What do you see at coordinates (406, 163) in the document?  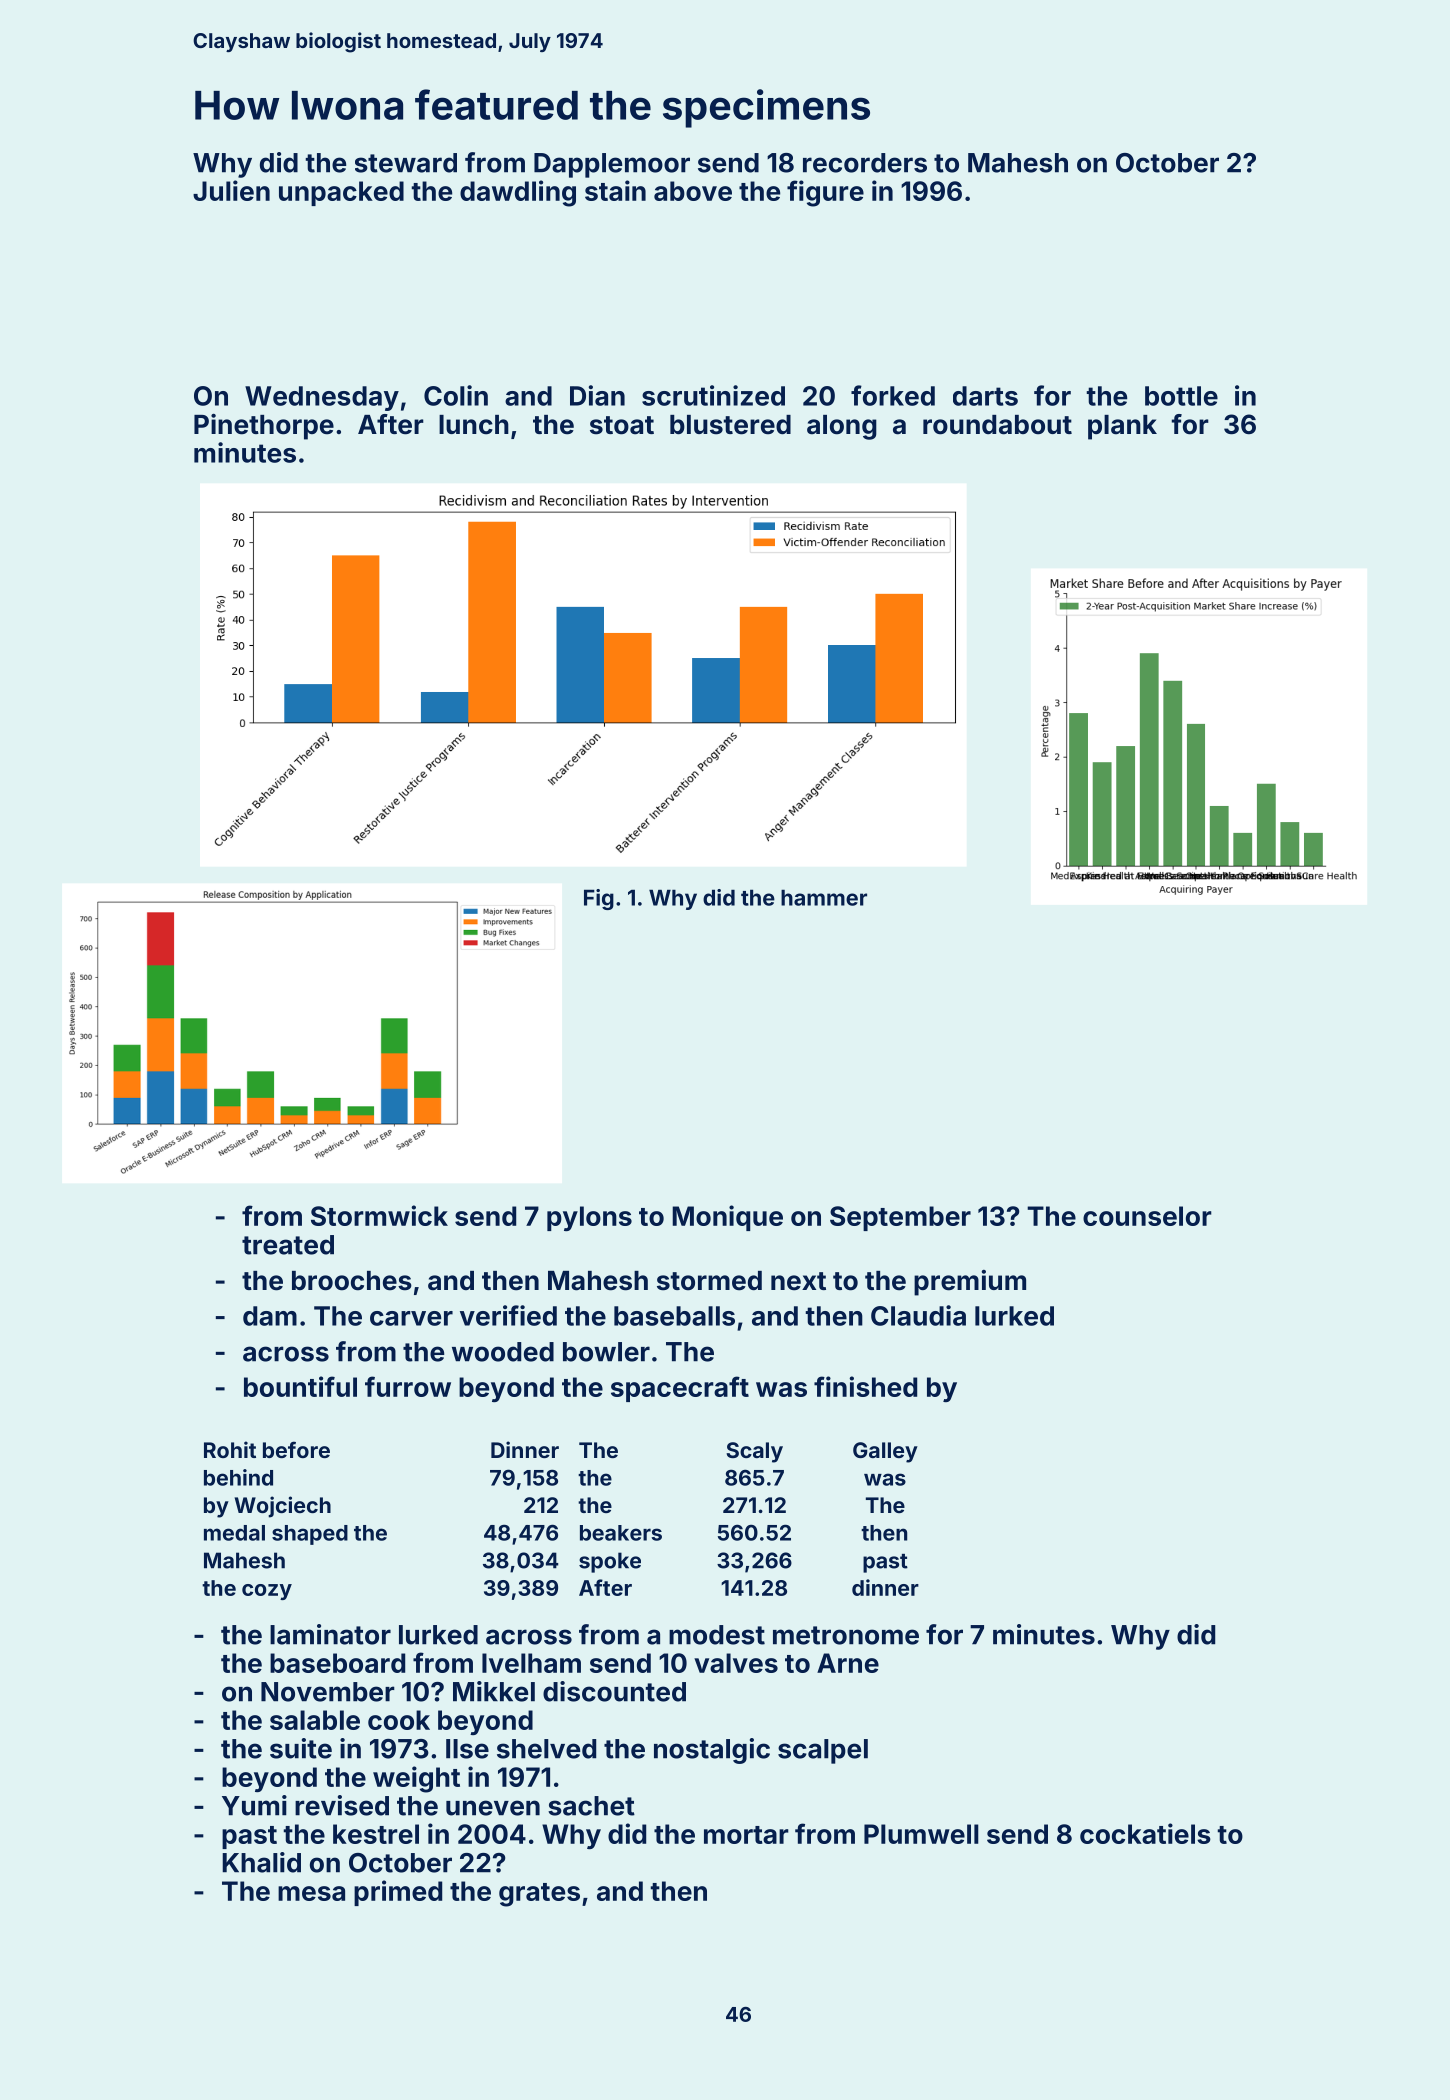 I see `steward` at bounding box center [406, 163].
